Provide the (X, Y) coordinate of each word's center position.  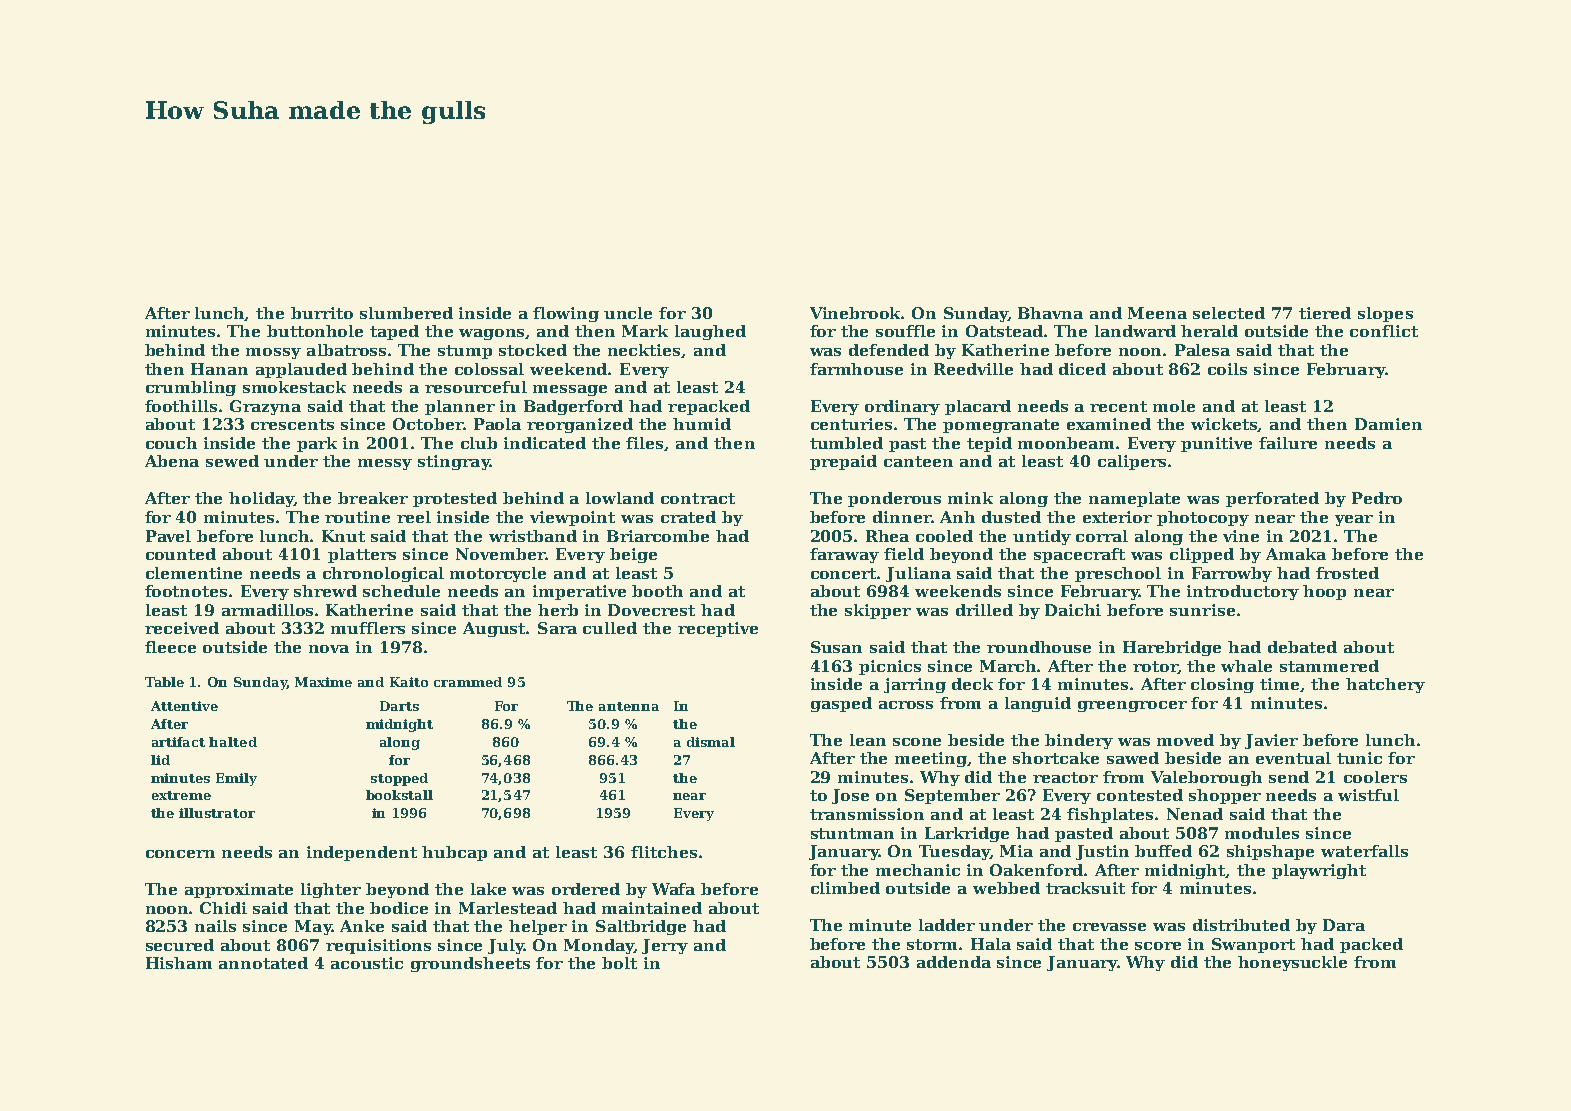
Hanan (219, 369)
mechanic (918, 870)
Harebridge (1172, 648)
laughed (710, 332)
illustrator (217, 813)
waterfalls (1364, 851)
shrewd (325, 591)
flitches (664, 852)
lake (488, 889)
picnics (890, 667)
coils (1227, 369)
